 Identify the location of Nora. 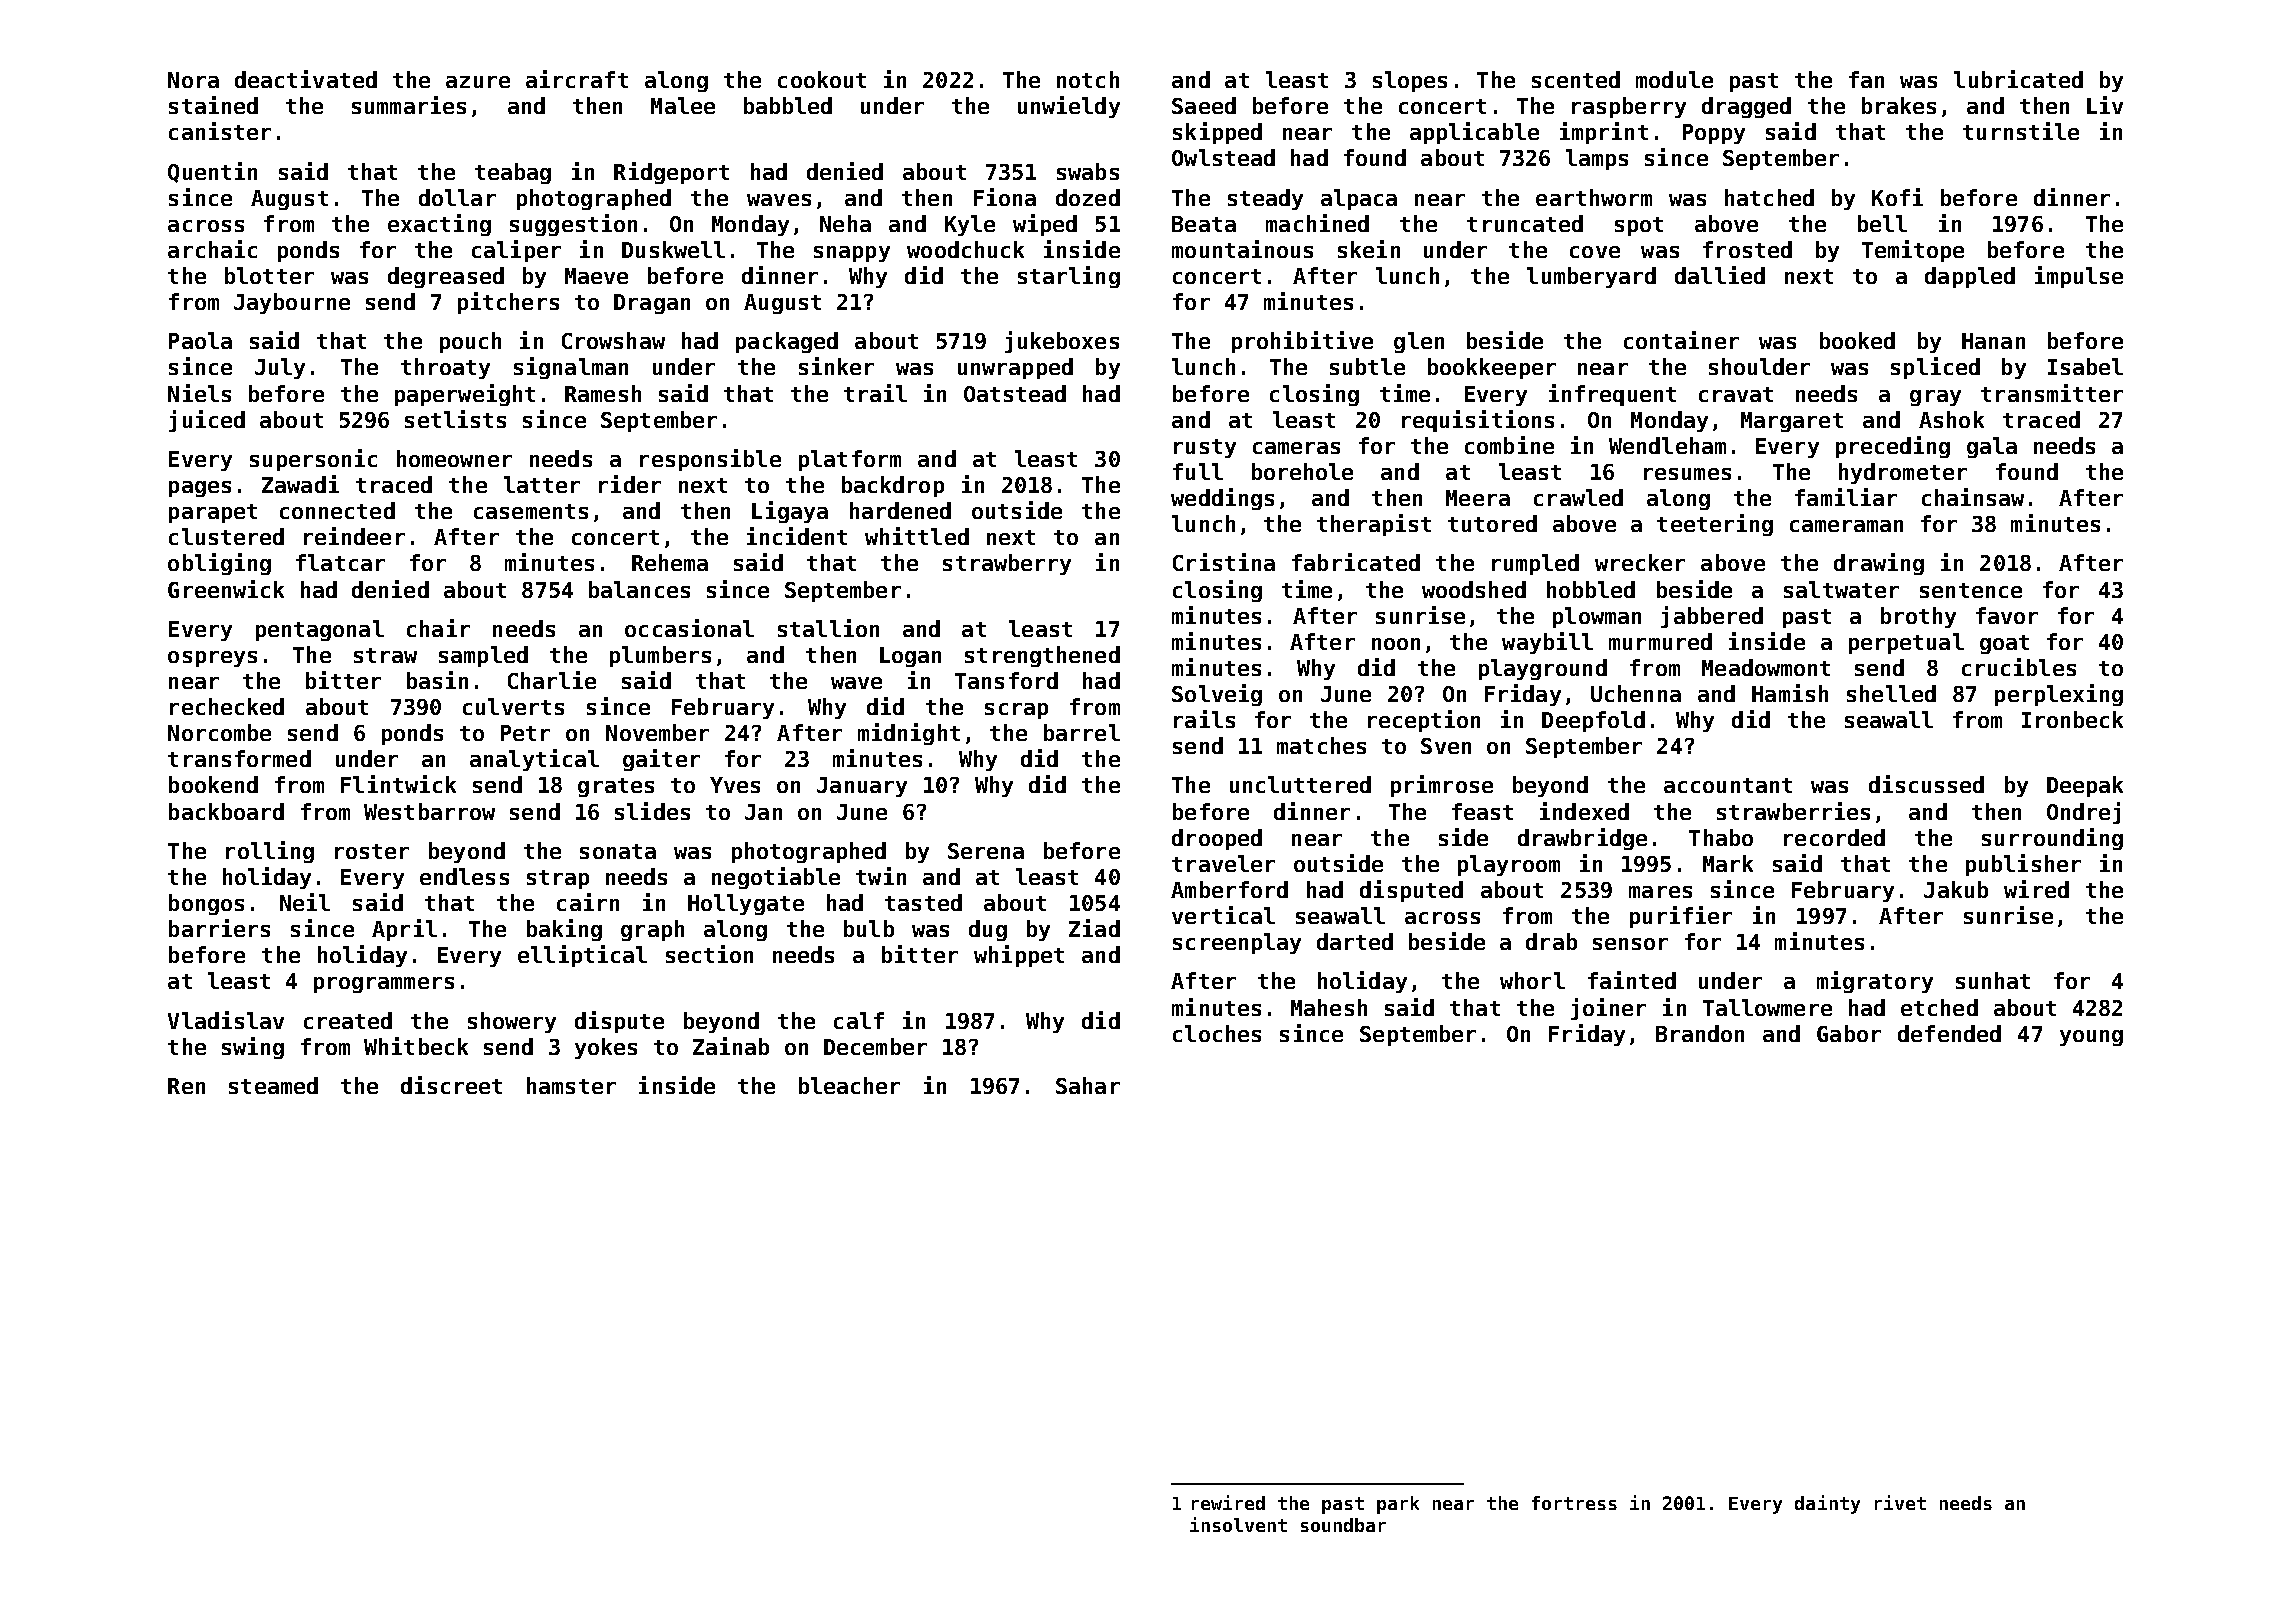
(193, 80).
